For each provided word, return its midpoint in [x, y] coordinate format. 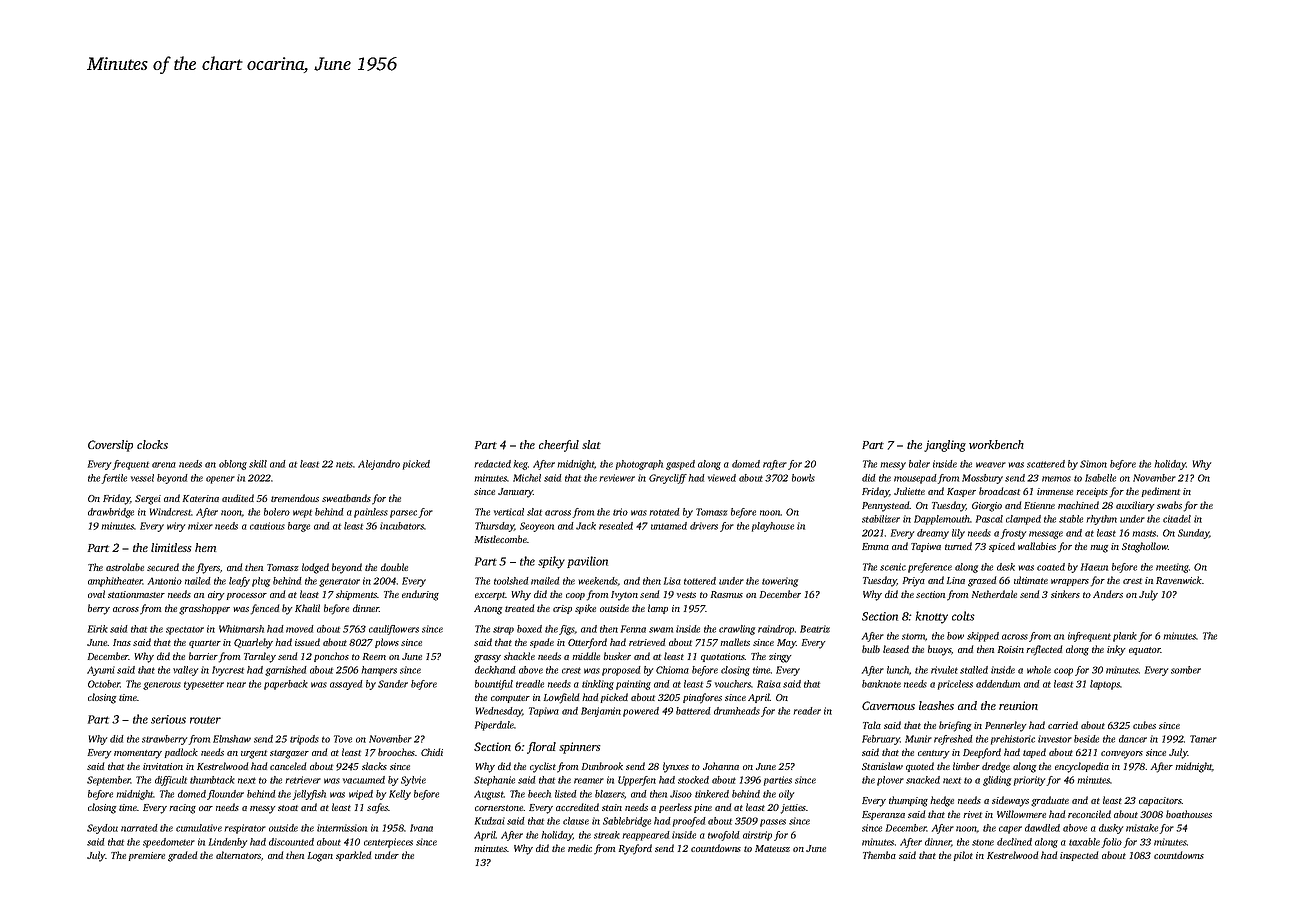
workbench [996, 444]
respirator [245, 829]
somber [1186, 670]
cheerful [559, 446]
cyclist [543, 767]
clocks [152, 444]
